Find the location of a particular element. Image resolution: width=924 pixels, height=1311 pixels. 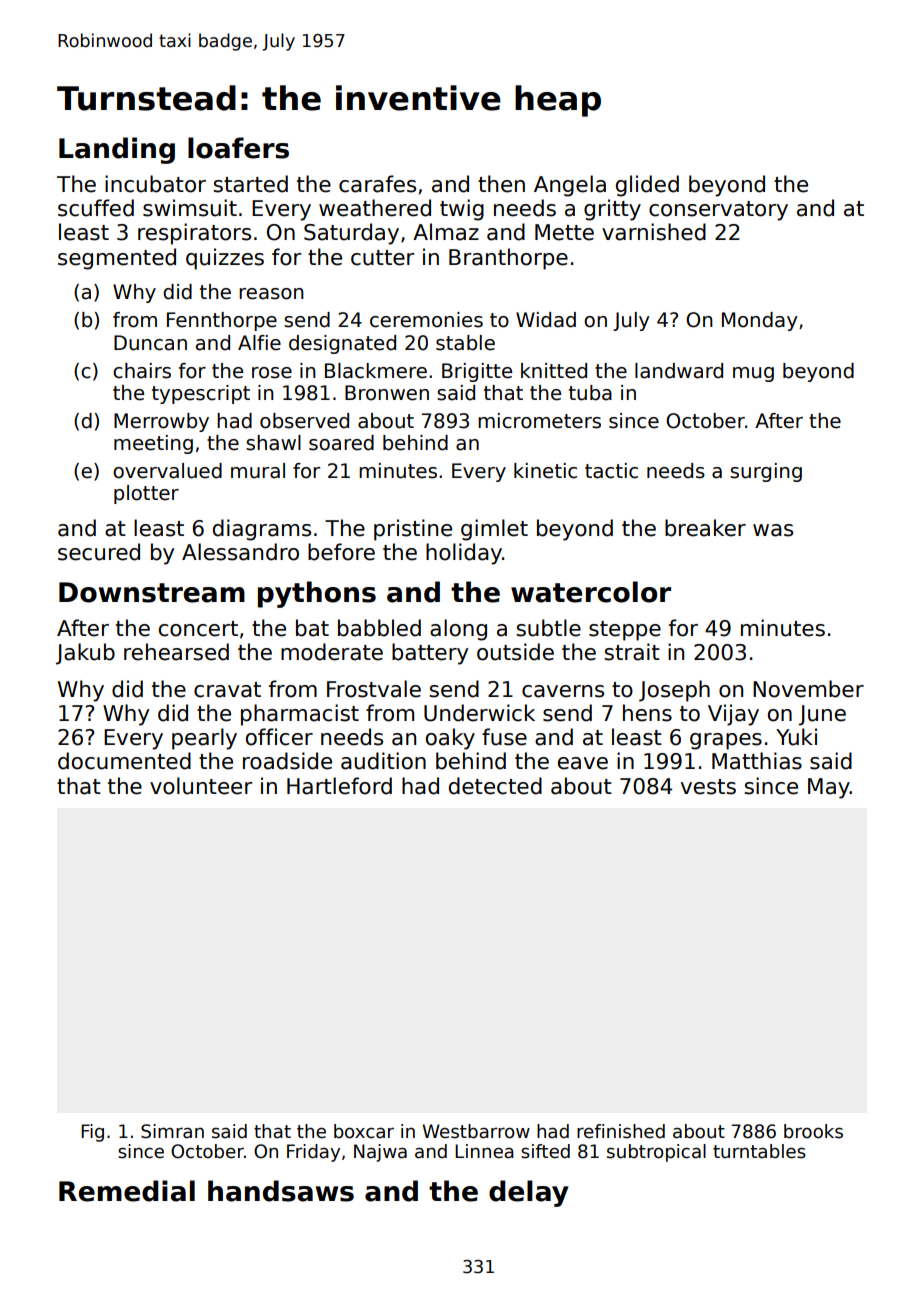

handsaws is located at coordinates (281, 1191).
